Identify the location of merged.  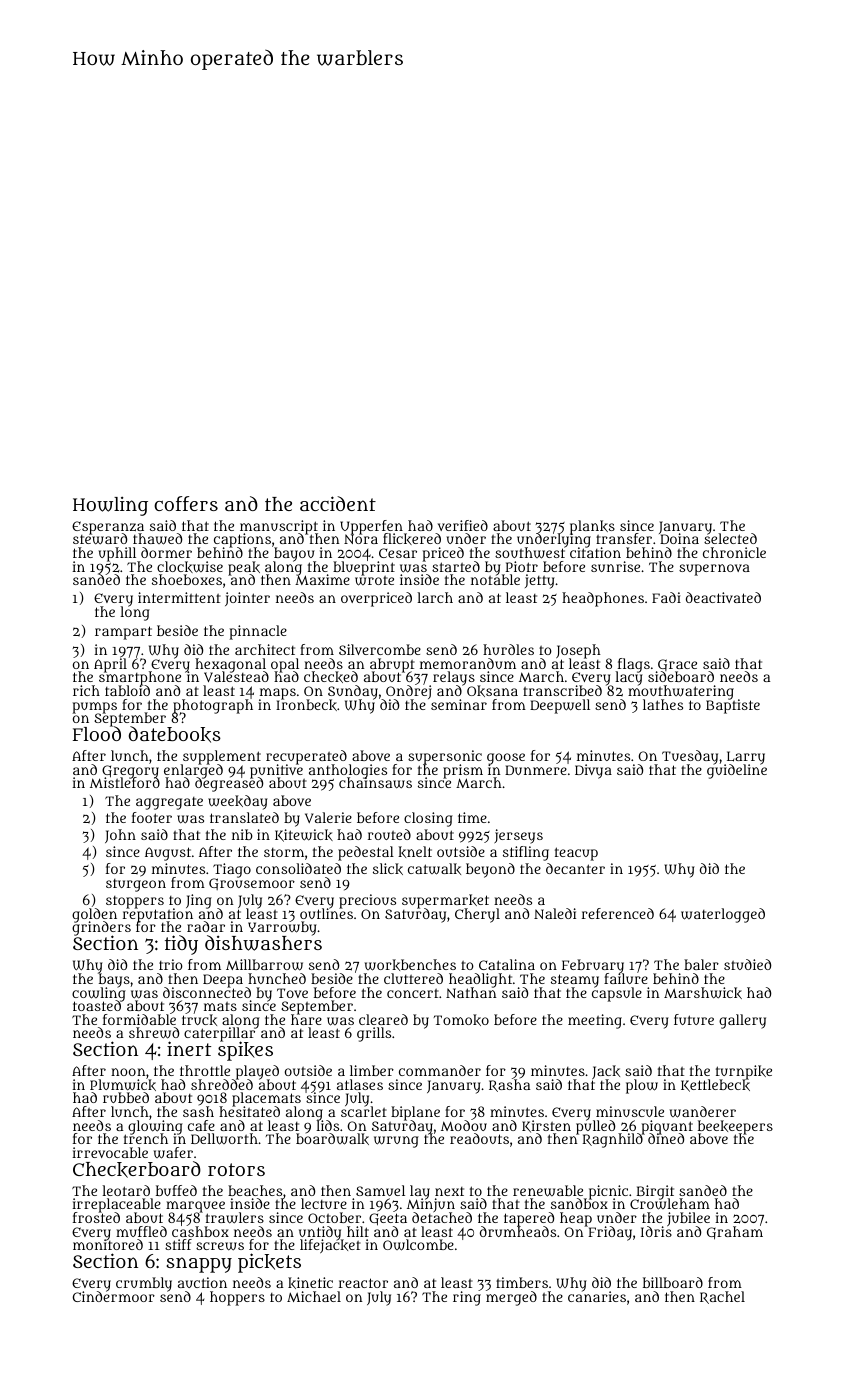
(511, 1298).
